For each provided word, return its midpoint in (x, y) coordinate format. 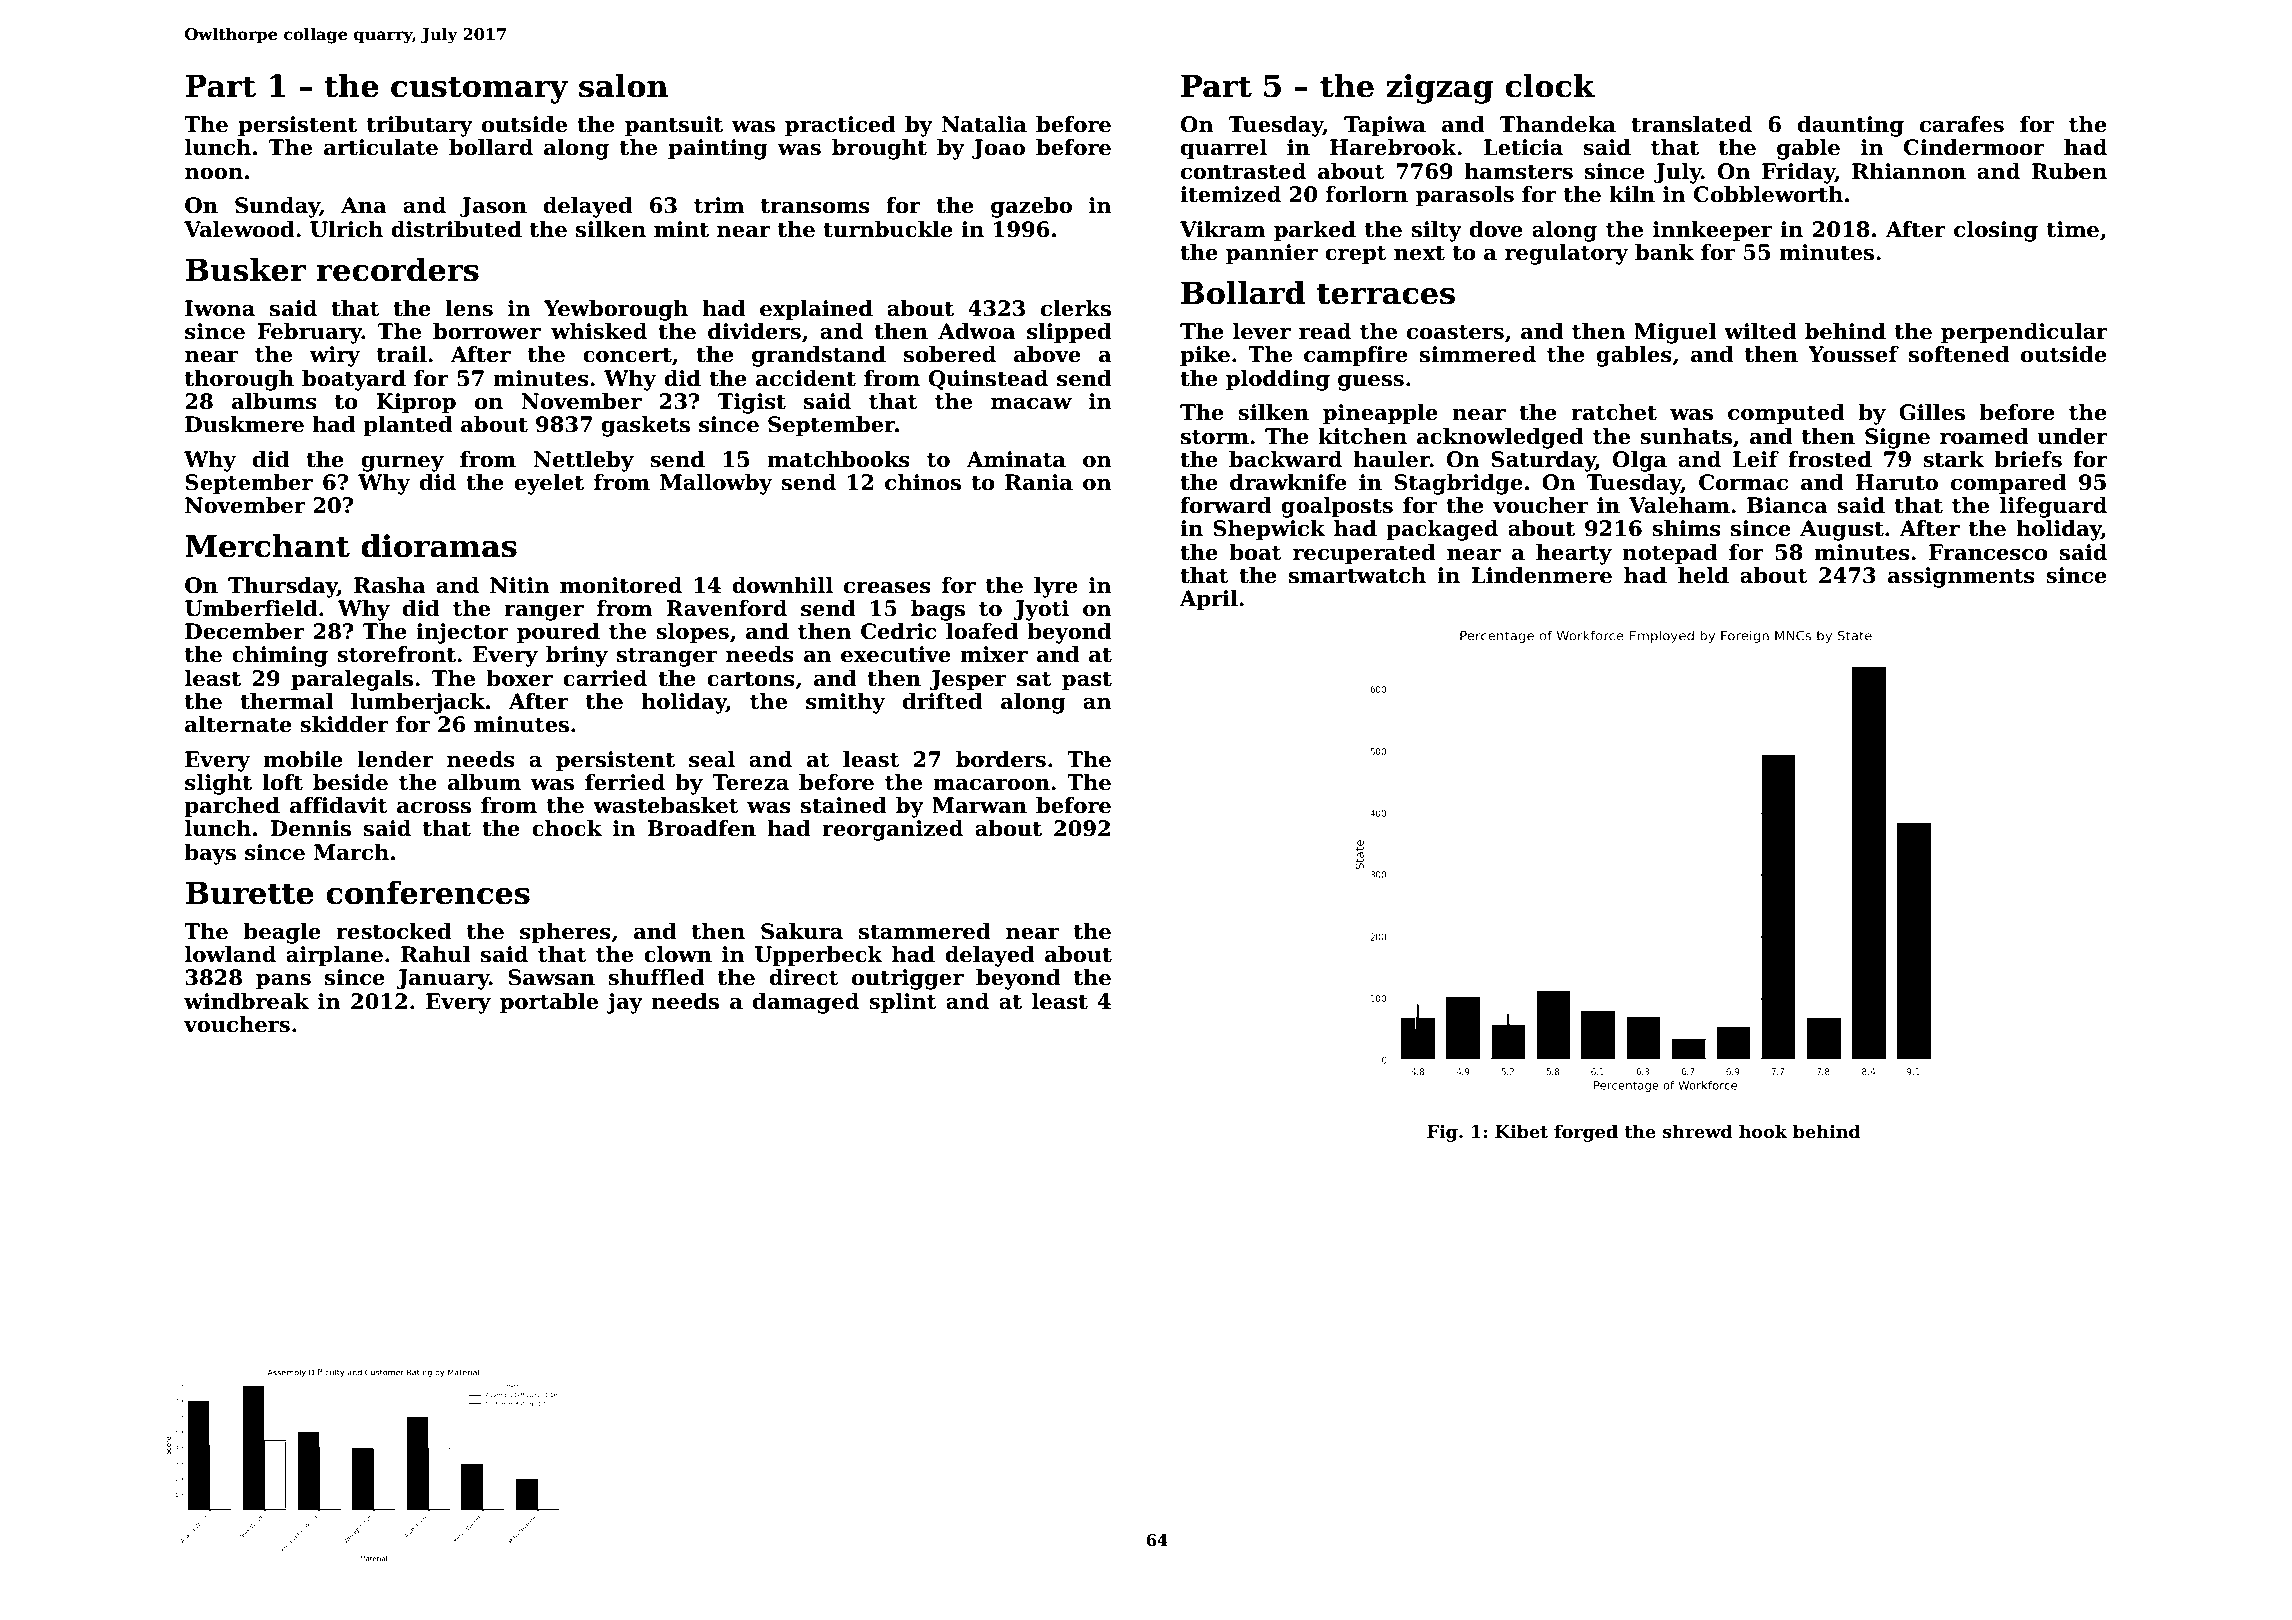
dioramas (439, 545)
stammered (925, 931)
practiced (840, 126)
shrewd (1698, 1131)
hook (1763, 1131)
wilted (1760, 331)
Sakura (802, 931)
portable (549, 1003)
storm (1215, 437)
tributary (420, 126)
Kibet (1521, 1131)
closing (1996, 231)
